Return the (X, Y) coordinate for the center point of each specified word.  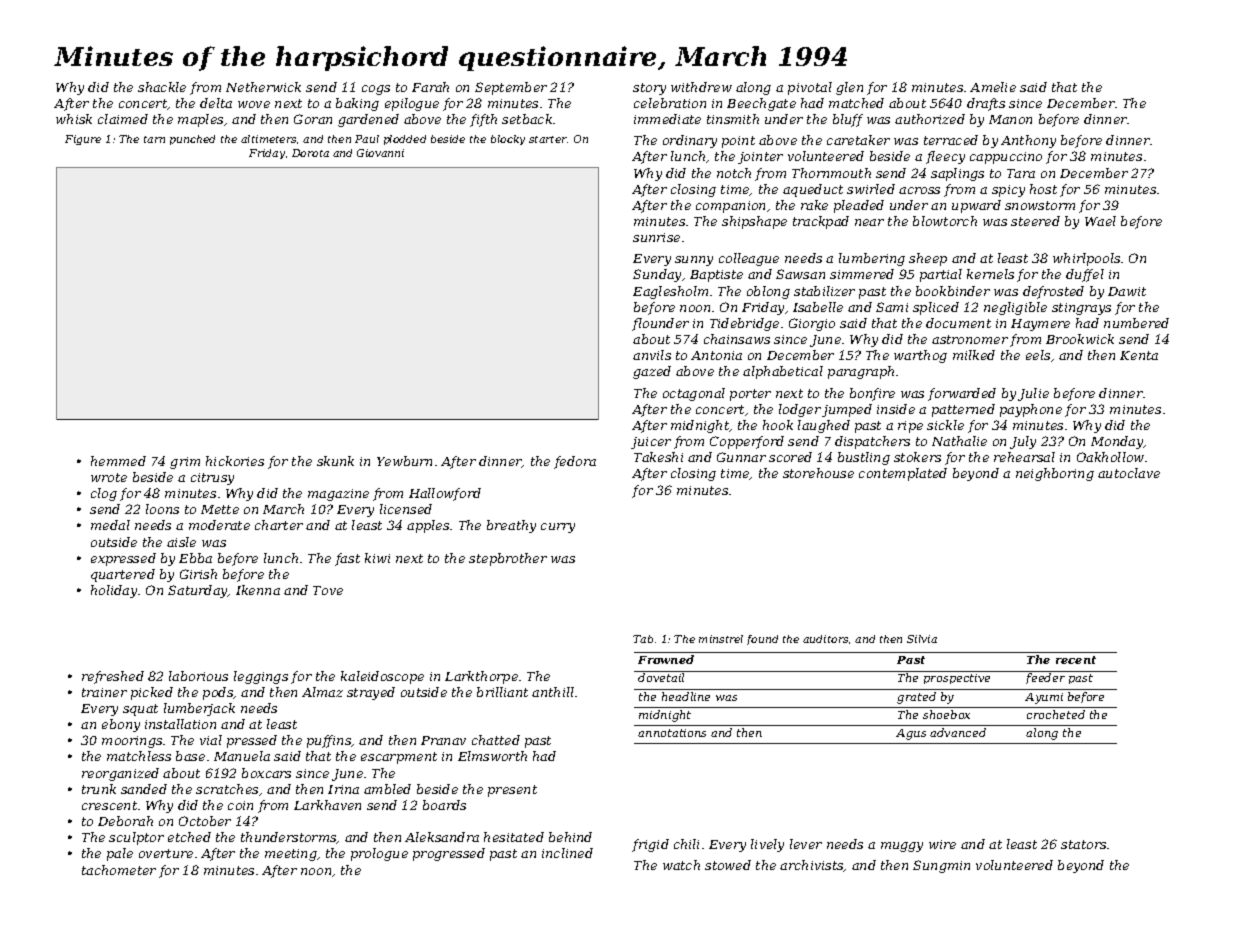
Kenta (1139, 355)
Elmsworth (492, 756)
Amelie (993, 87)
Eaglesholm (670, 292)
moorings (132, 742)
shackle (162, 87)
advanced (958, 732)
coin (240, 805)
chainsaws (737, 339)
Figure (83, 140)
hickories (235, 461)
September (511, 88)
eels (1038, 355)
